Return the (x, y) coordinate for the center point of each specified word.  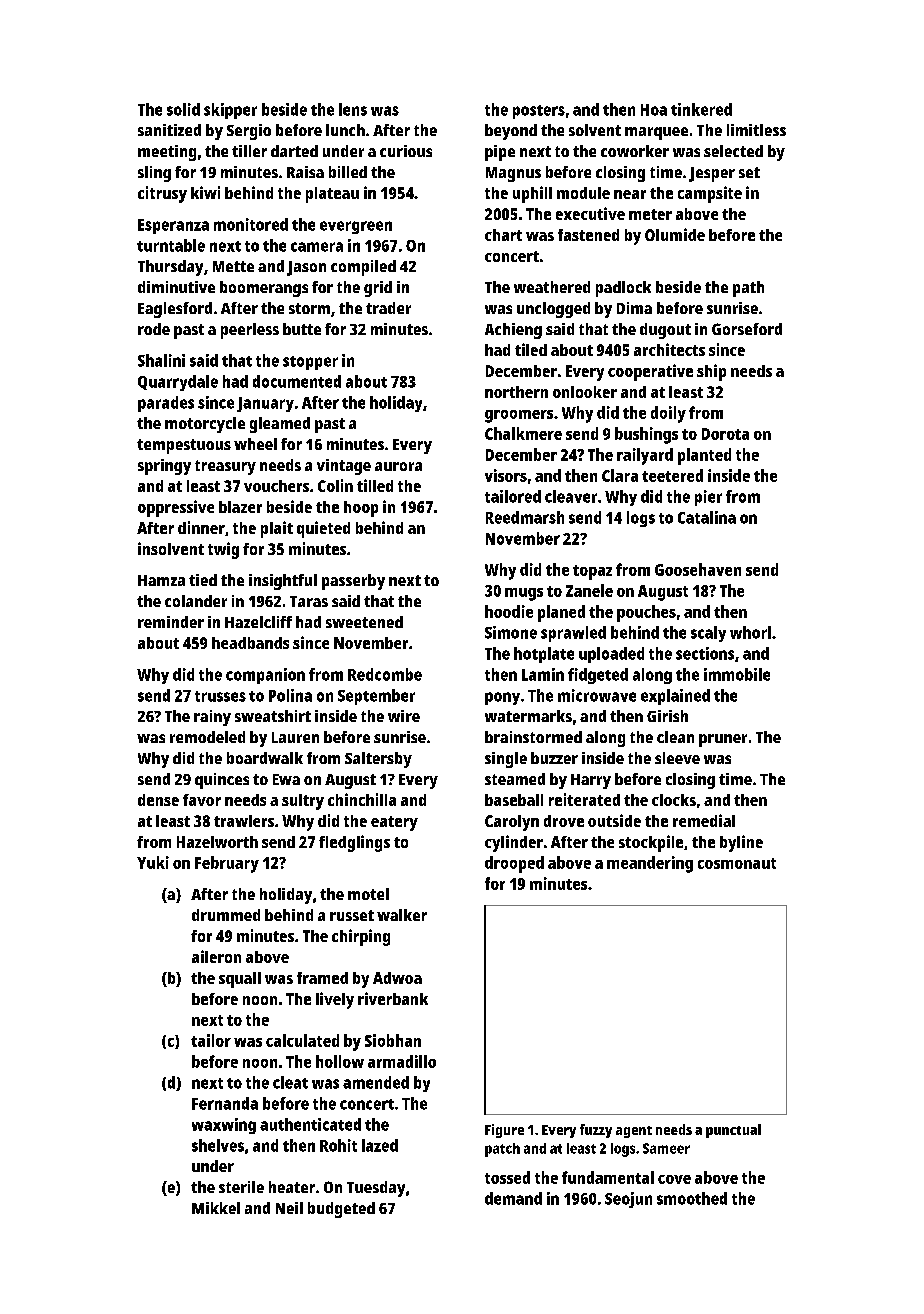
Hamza (161, 580)
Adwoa (397, 978)
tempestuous (184, 446)
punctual (733, 1131)
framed (322, 978)
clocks (674, 800)
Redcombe (385, 674)
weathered (552, 287)
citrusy (162, 194)
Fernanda (225, 1103)
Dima (634, 308)
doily (668, 414)
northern (516, 392)
